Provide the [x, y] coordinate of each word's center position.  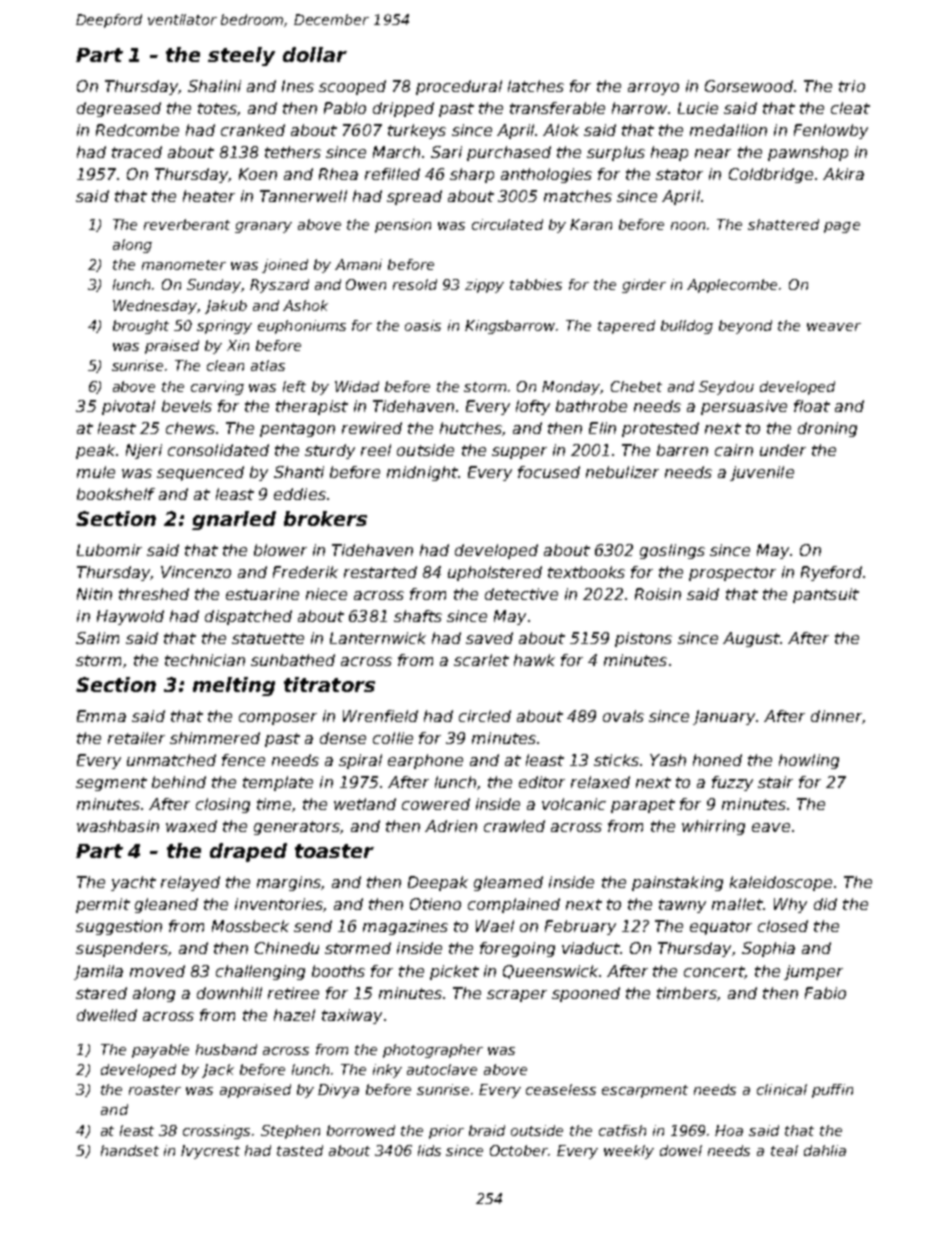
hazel [294, 1015]
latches [536, 86]
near [713, 153]
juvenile [762, 473]
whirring [713, 827]
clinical [782, 1089]
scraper [517, 996]
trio [852, 86]
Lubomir [109, 550]
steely [241, 56]
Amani [358, 264]
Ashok [305, 305]
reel [376, 450]
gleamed [508, 883]
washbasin [118, 826]
